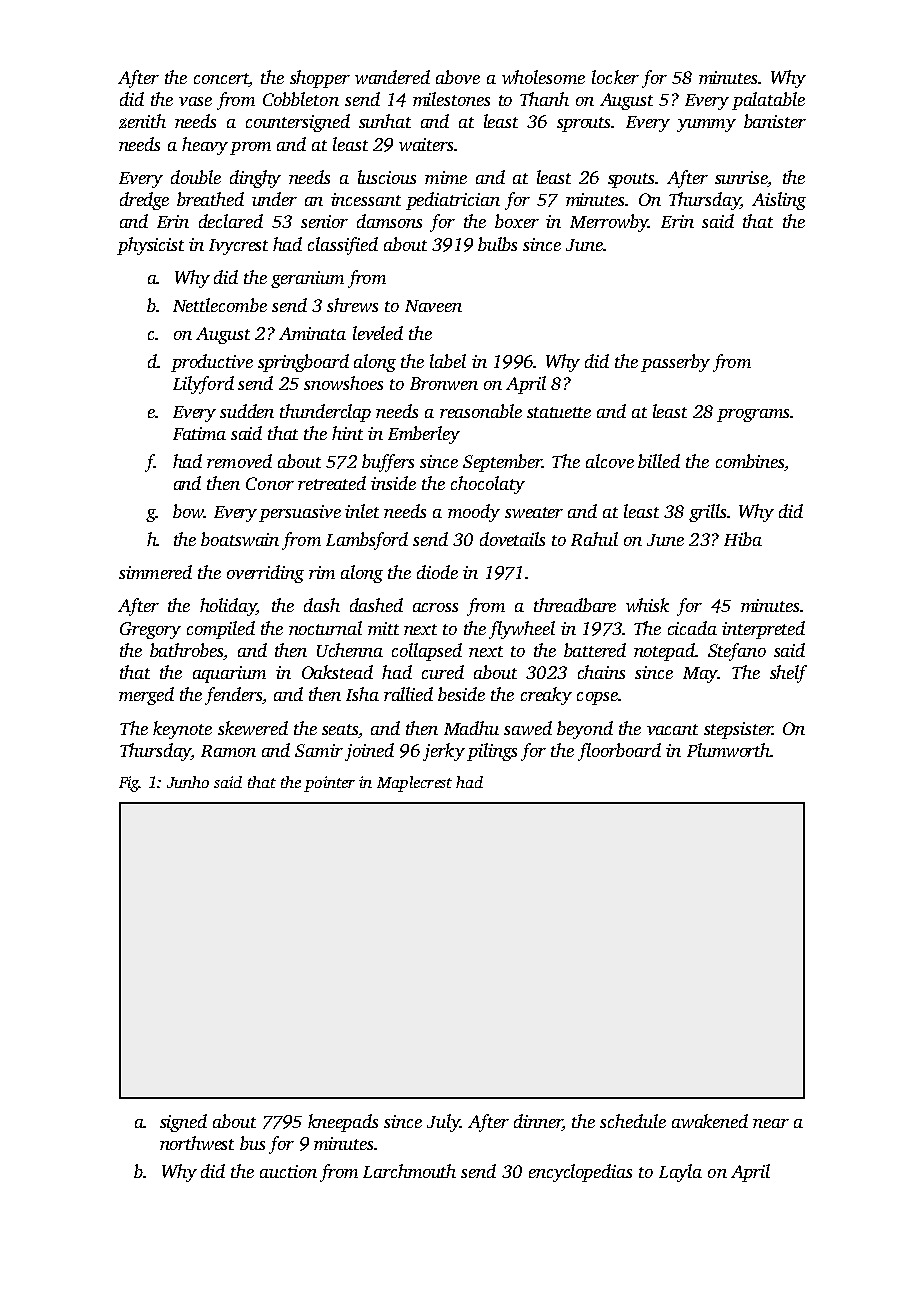 The height and width of the document is (1314, 924). Describe the element at coordinates (517, 221) in the document. I see `boxer` at that location.
